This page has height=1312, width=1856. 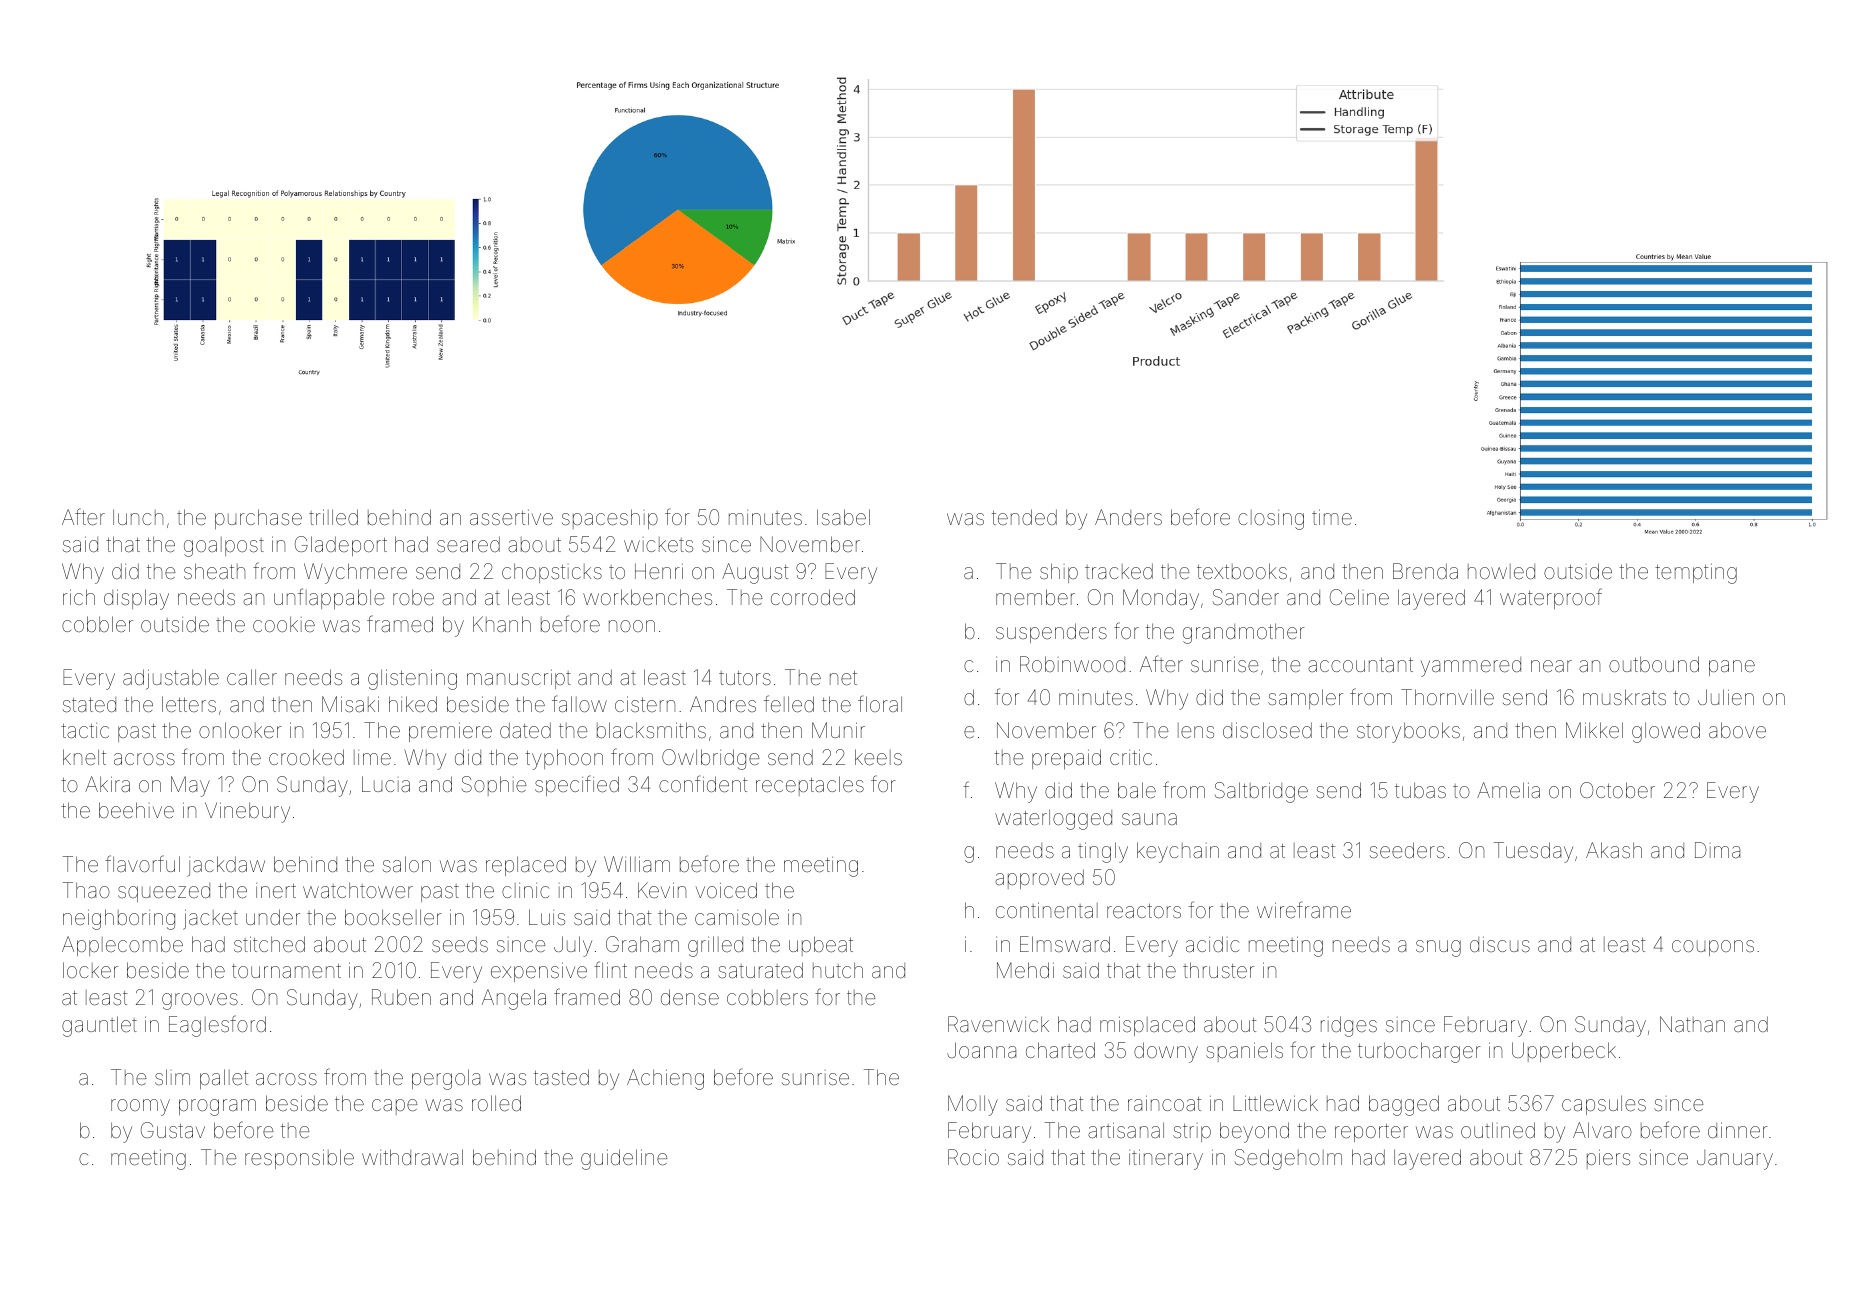 What do you see at coordinates (1447, 697) in the page?
I see `Thornville` at bounding box center [1447, 697].
